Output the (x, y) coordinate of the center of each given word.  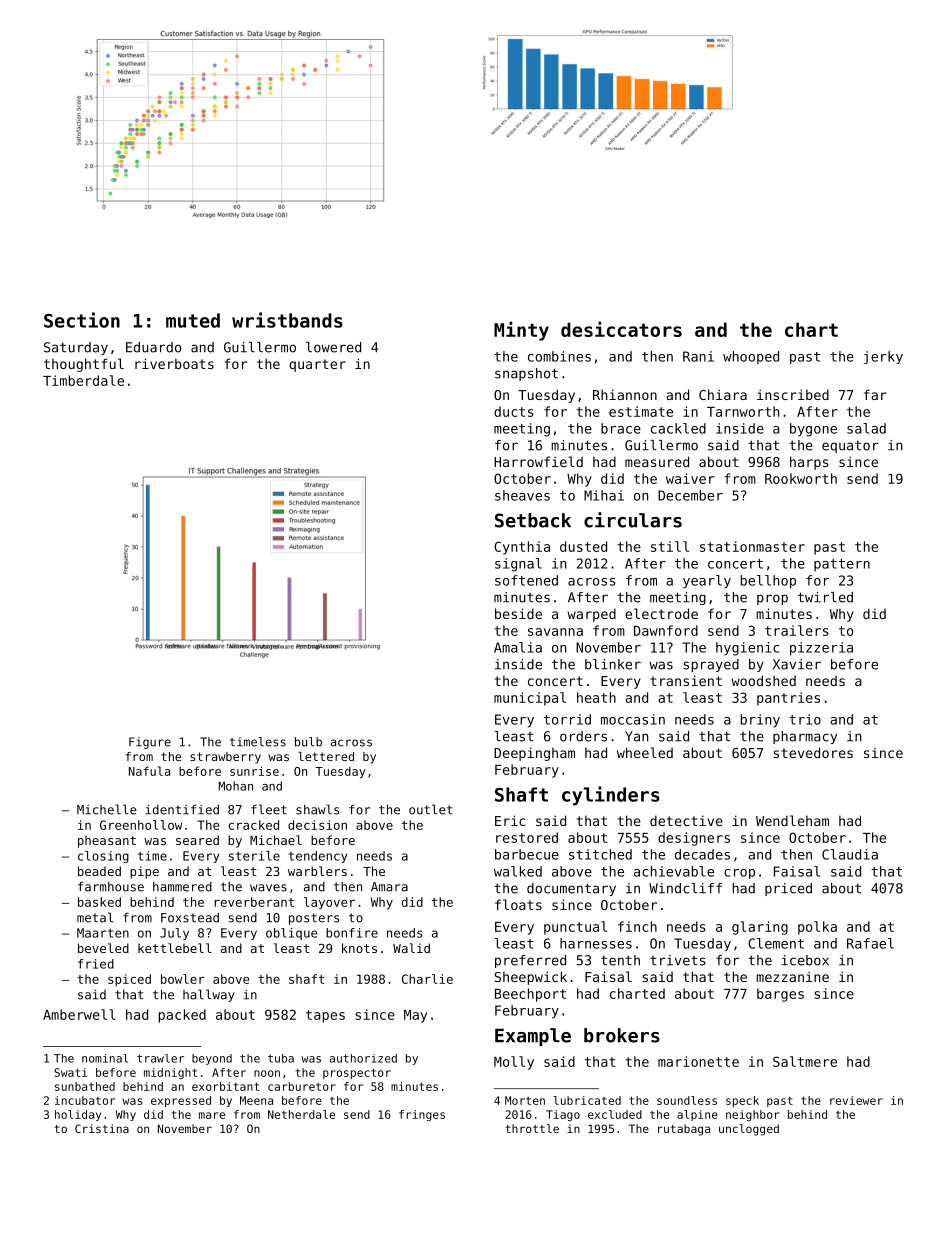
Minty (521, 331)
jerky (883, 357)
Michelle (107, 809)
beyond (212, 1059)
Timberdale (83, 380)
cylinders (611, 796)
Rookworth (801, 478)
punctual (575, 928)
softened (526, 580)
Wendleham (792, 820)
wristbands (287, 320)
